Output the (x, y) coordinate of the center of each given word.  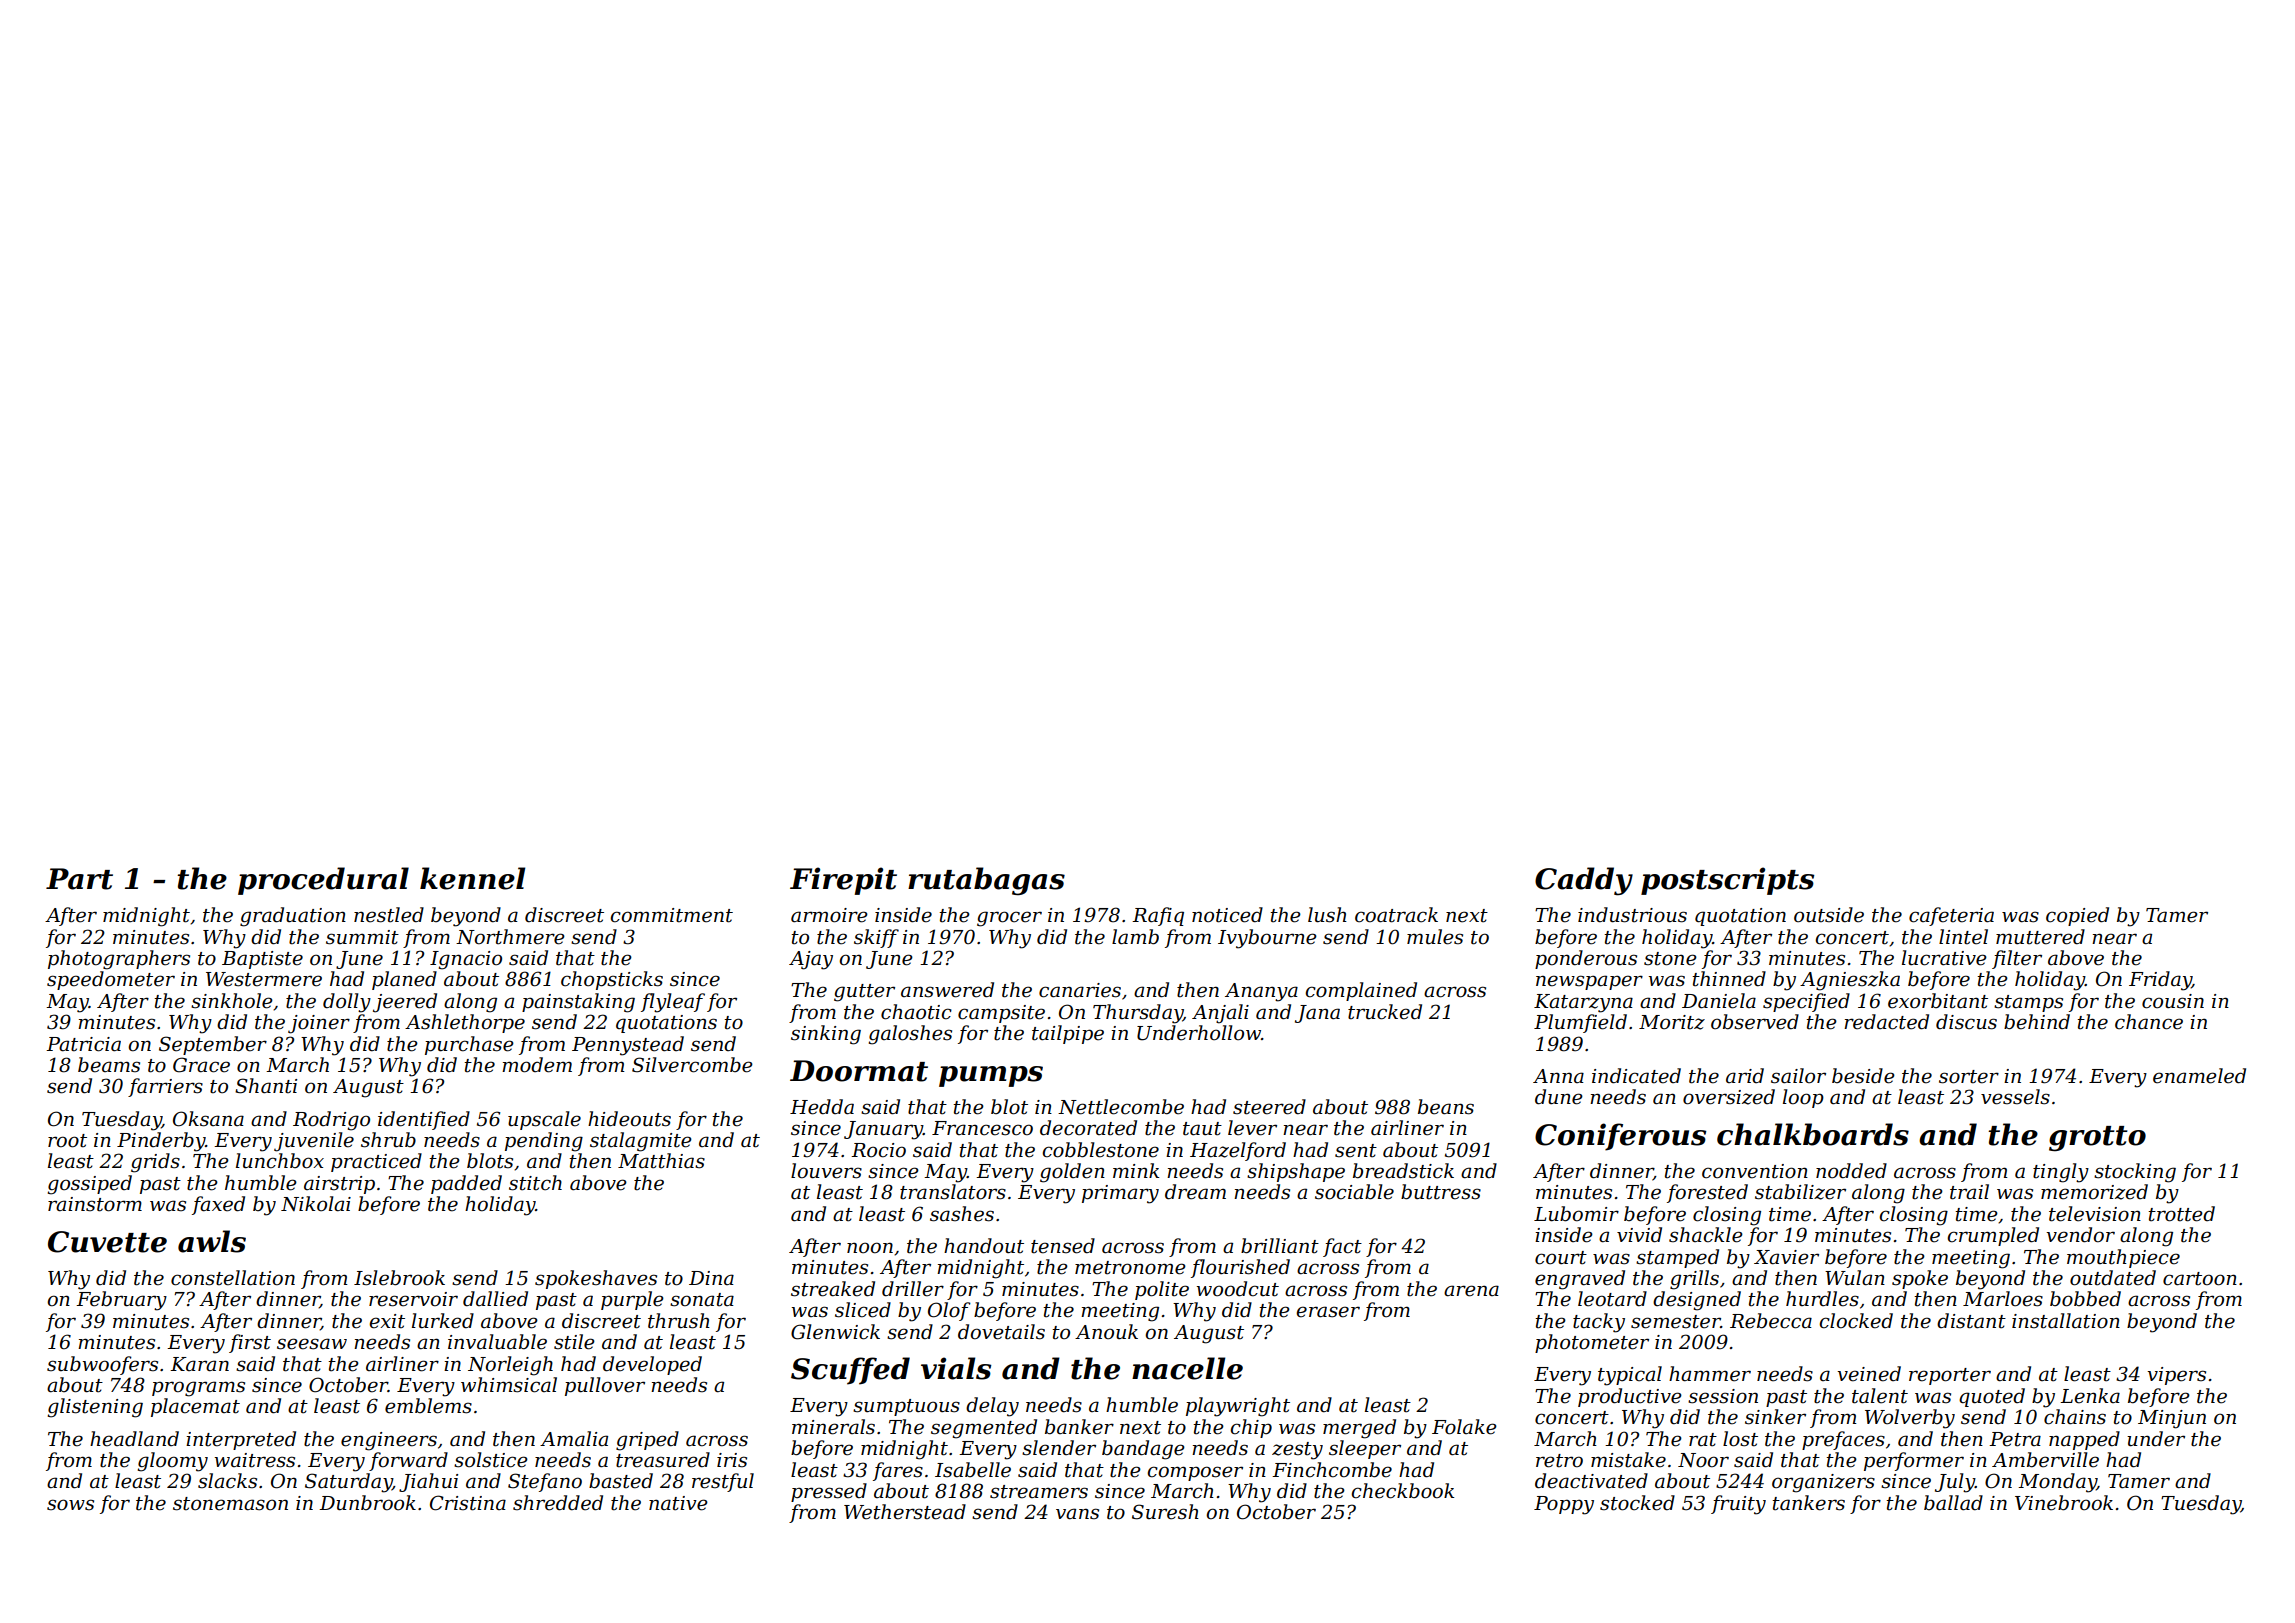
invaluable (497, 1342)
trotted (2181, 1214)
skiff (876, 938)
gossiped (90, 1185)
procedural (323, 881)
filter (2017, 959)
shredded (558, 1503)
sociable (1354, 1192)
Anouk (1106, 1332)
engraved (1580, 1280)
